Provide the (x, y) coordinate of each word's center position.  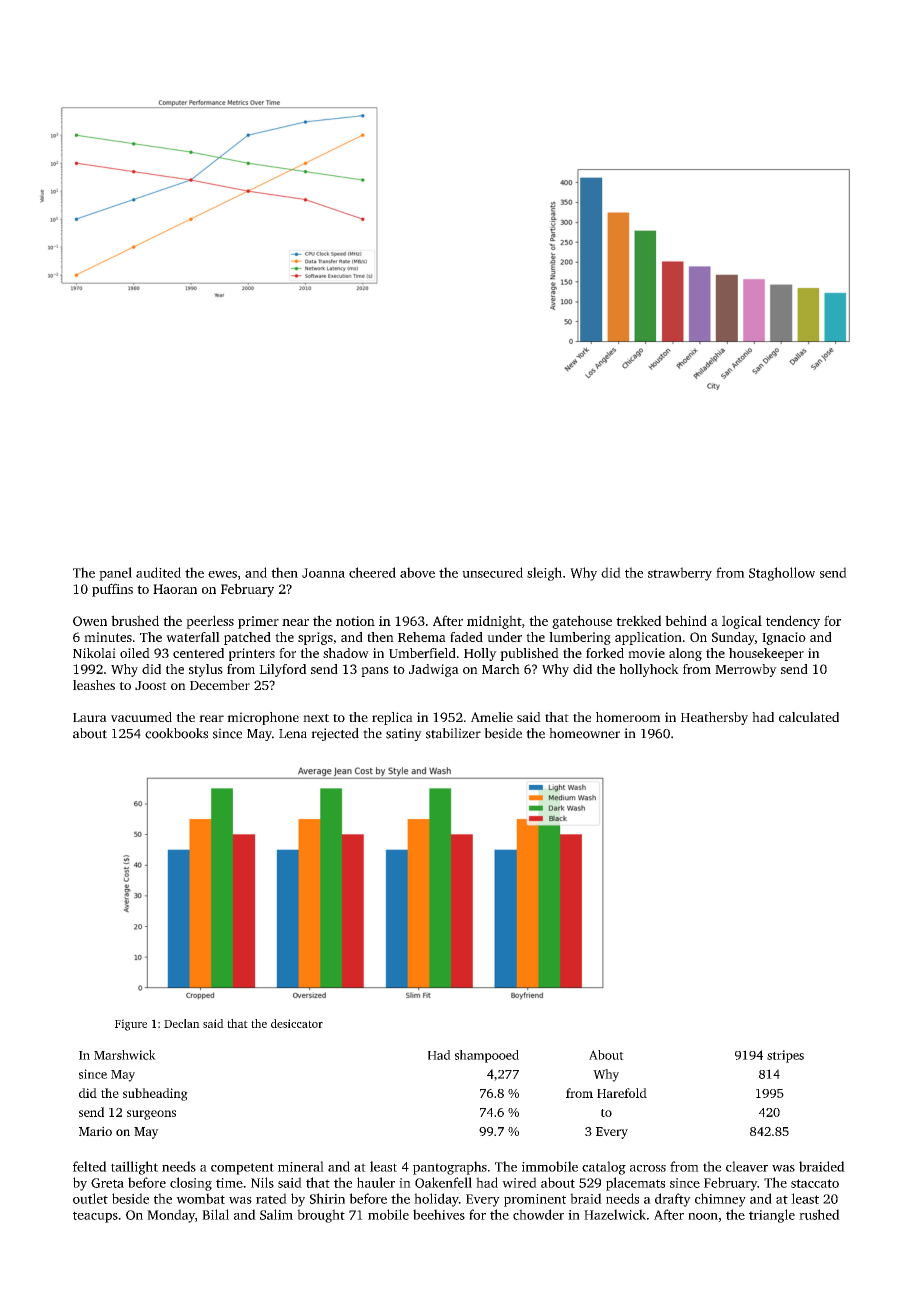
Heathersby (714, 718)
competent (242, 1169)
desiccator (297, 1023)
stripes (785, 1056)
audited (158, 572)
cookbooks (176, 733)
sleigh (544, 574)
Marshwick (125, 1055)
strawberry (680, 574)
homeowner (584, 733)
